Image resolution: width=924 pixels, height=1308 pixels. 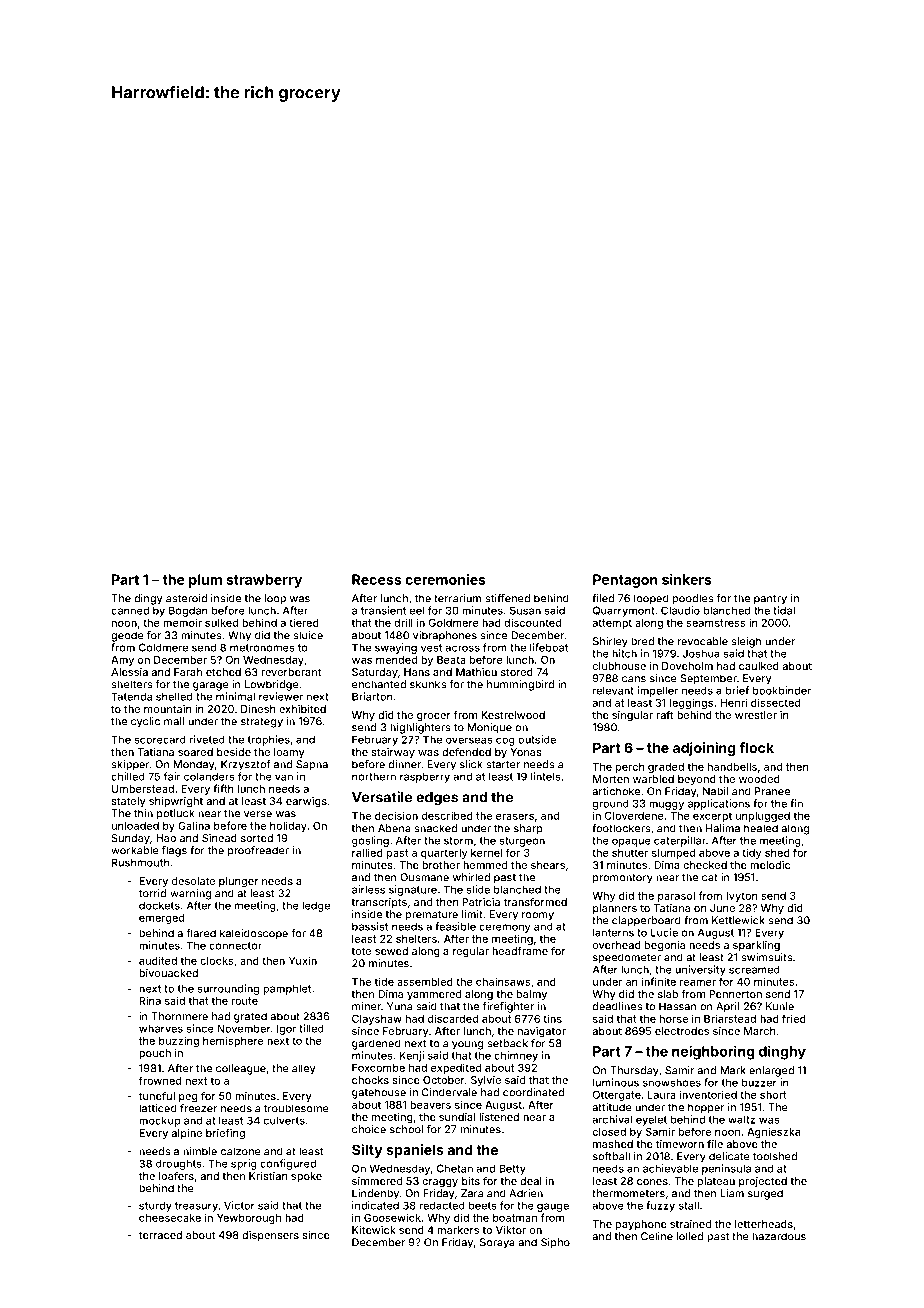 I want to click on clapperboard, so click(x=646, y=921).
